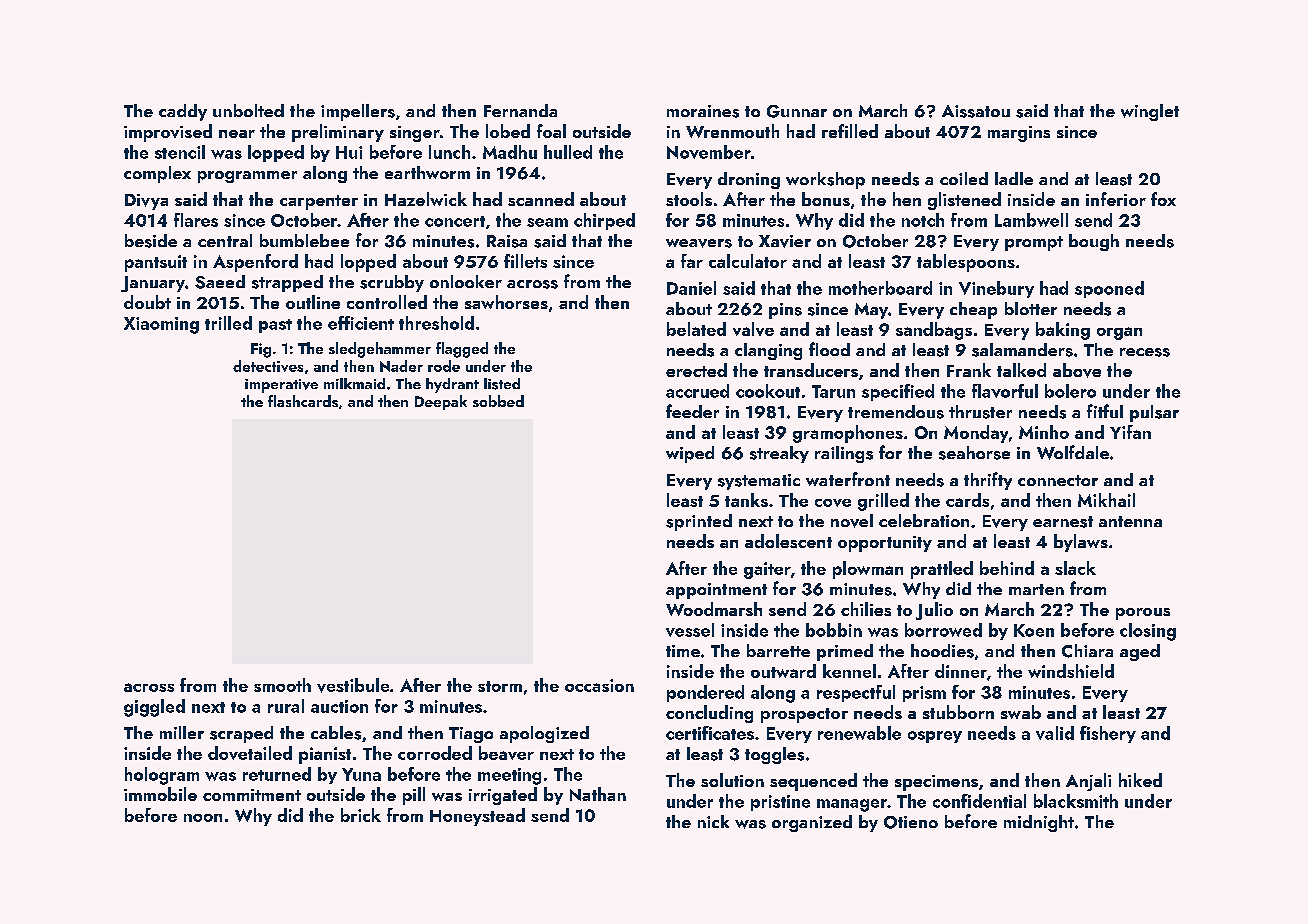 The image size is (1308, 924). I want to click on vessel, so click(690, 630).
